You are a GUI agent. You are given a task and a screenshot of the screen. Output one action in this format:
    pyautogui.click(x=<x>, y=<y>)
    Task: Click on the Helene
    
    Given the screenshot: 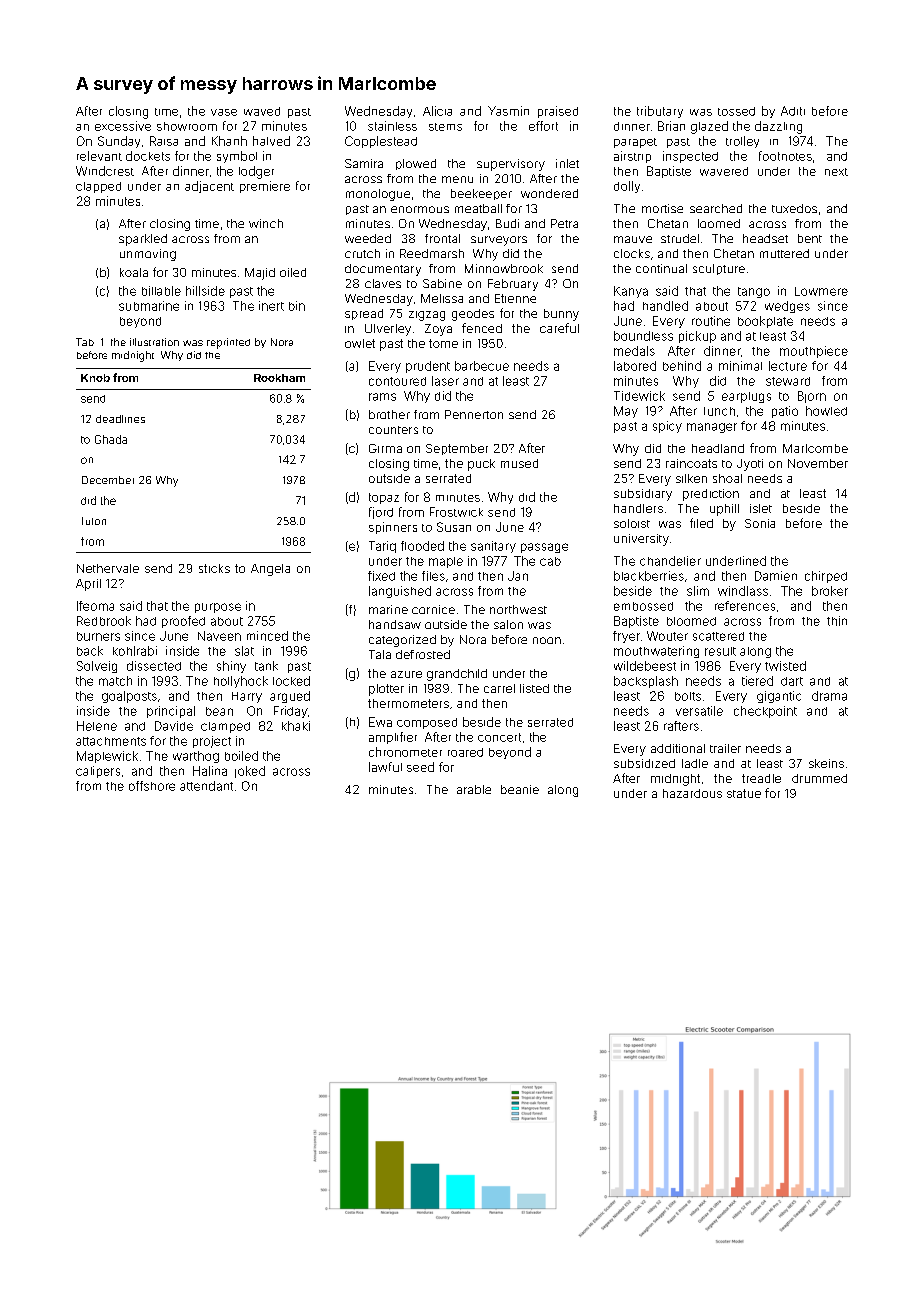 What is the action you would take?
    pyautogui.click(x=97, y=726)
